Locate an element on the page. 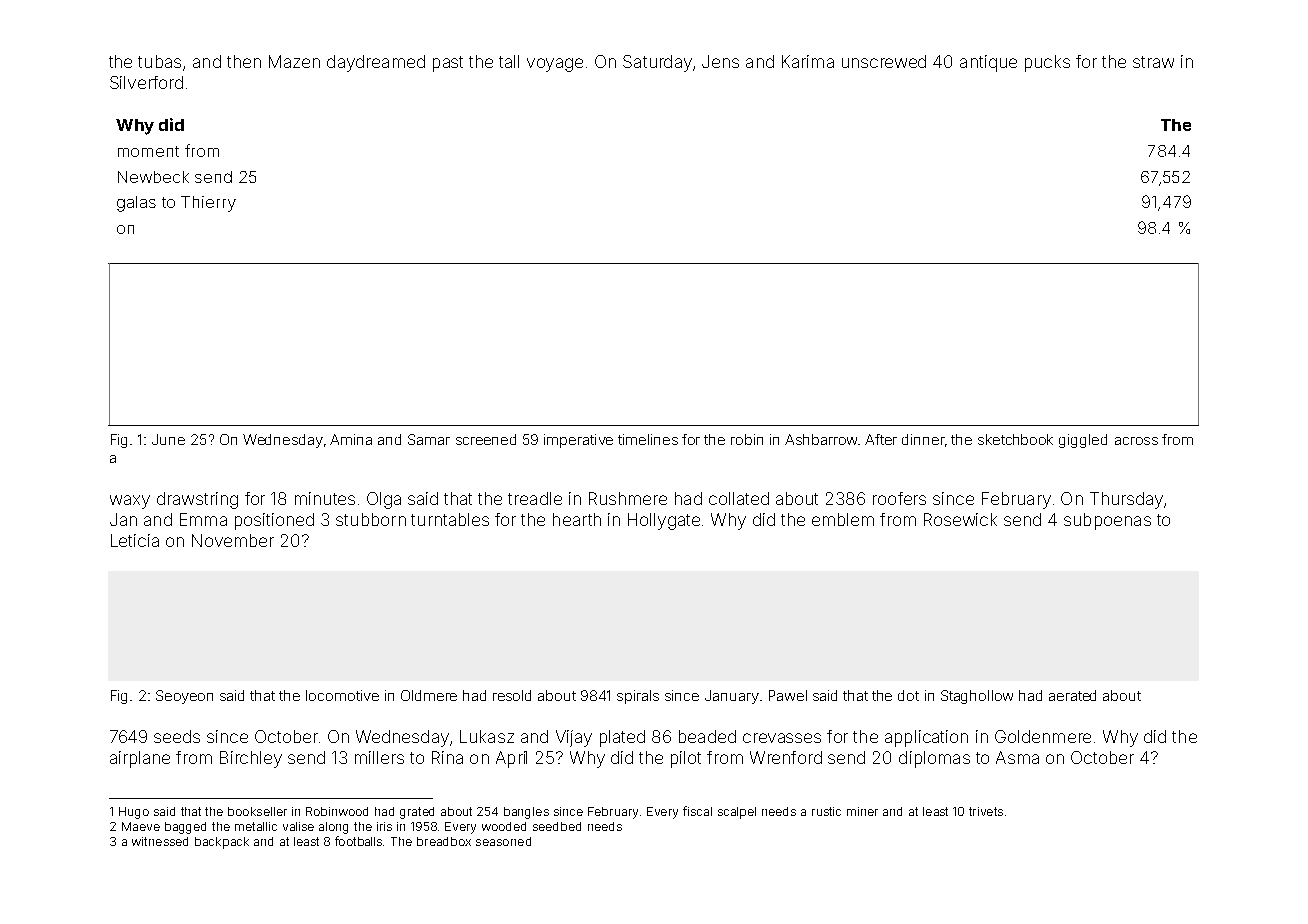  Thierry is located at coordinates (208, 204).
